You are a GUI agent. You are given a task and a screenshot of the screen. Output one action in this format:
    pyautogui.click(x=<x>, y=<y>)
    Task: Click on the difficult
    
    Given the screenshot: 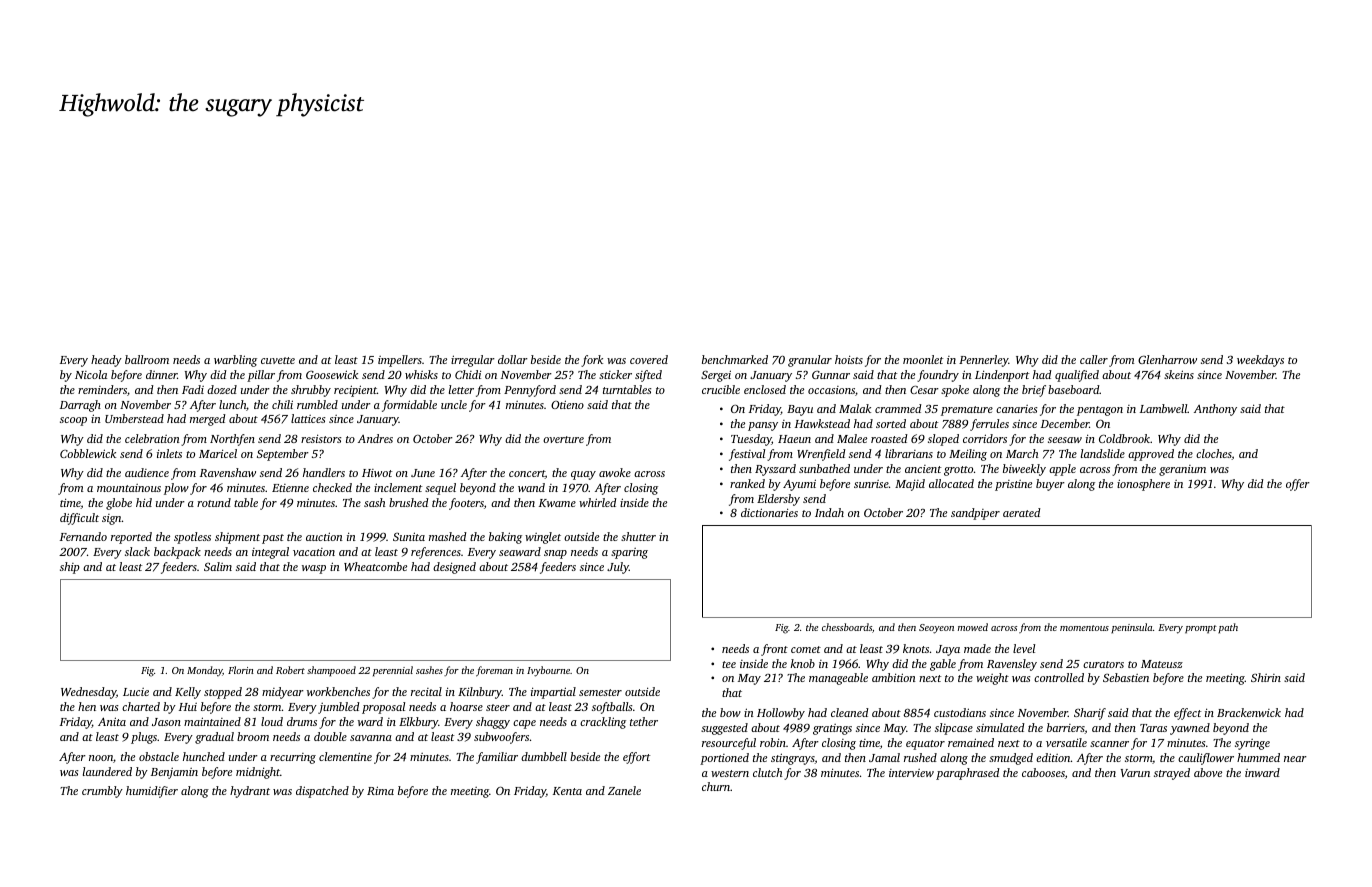 What is the action you would take?
    pyautogui.click(x=79, y=519)
